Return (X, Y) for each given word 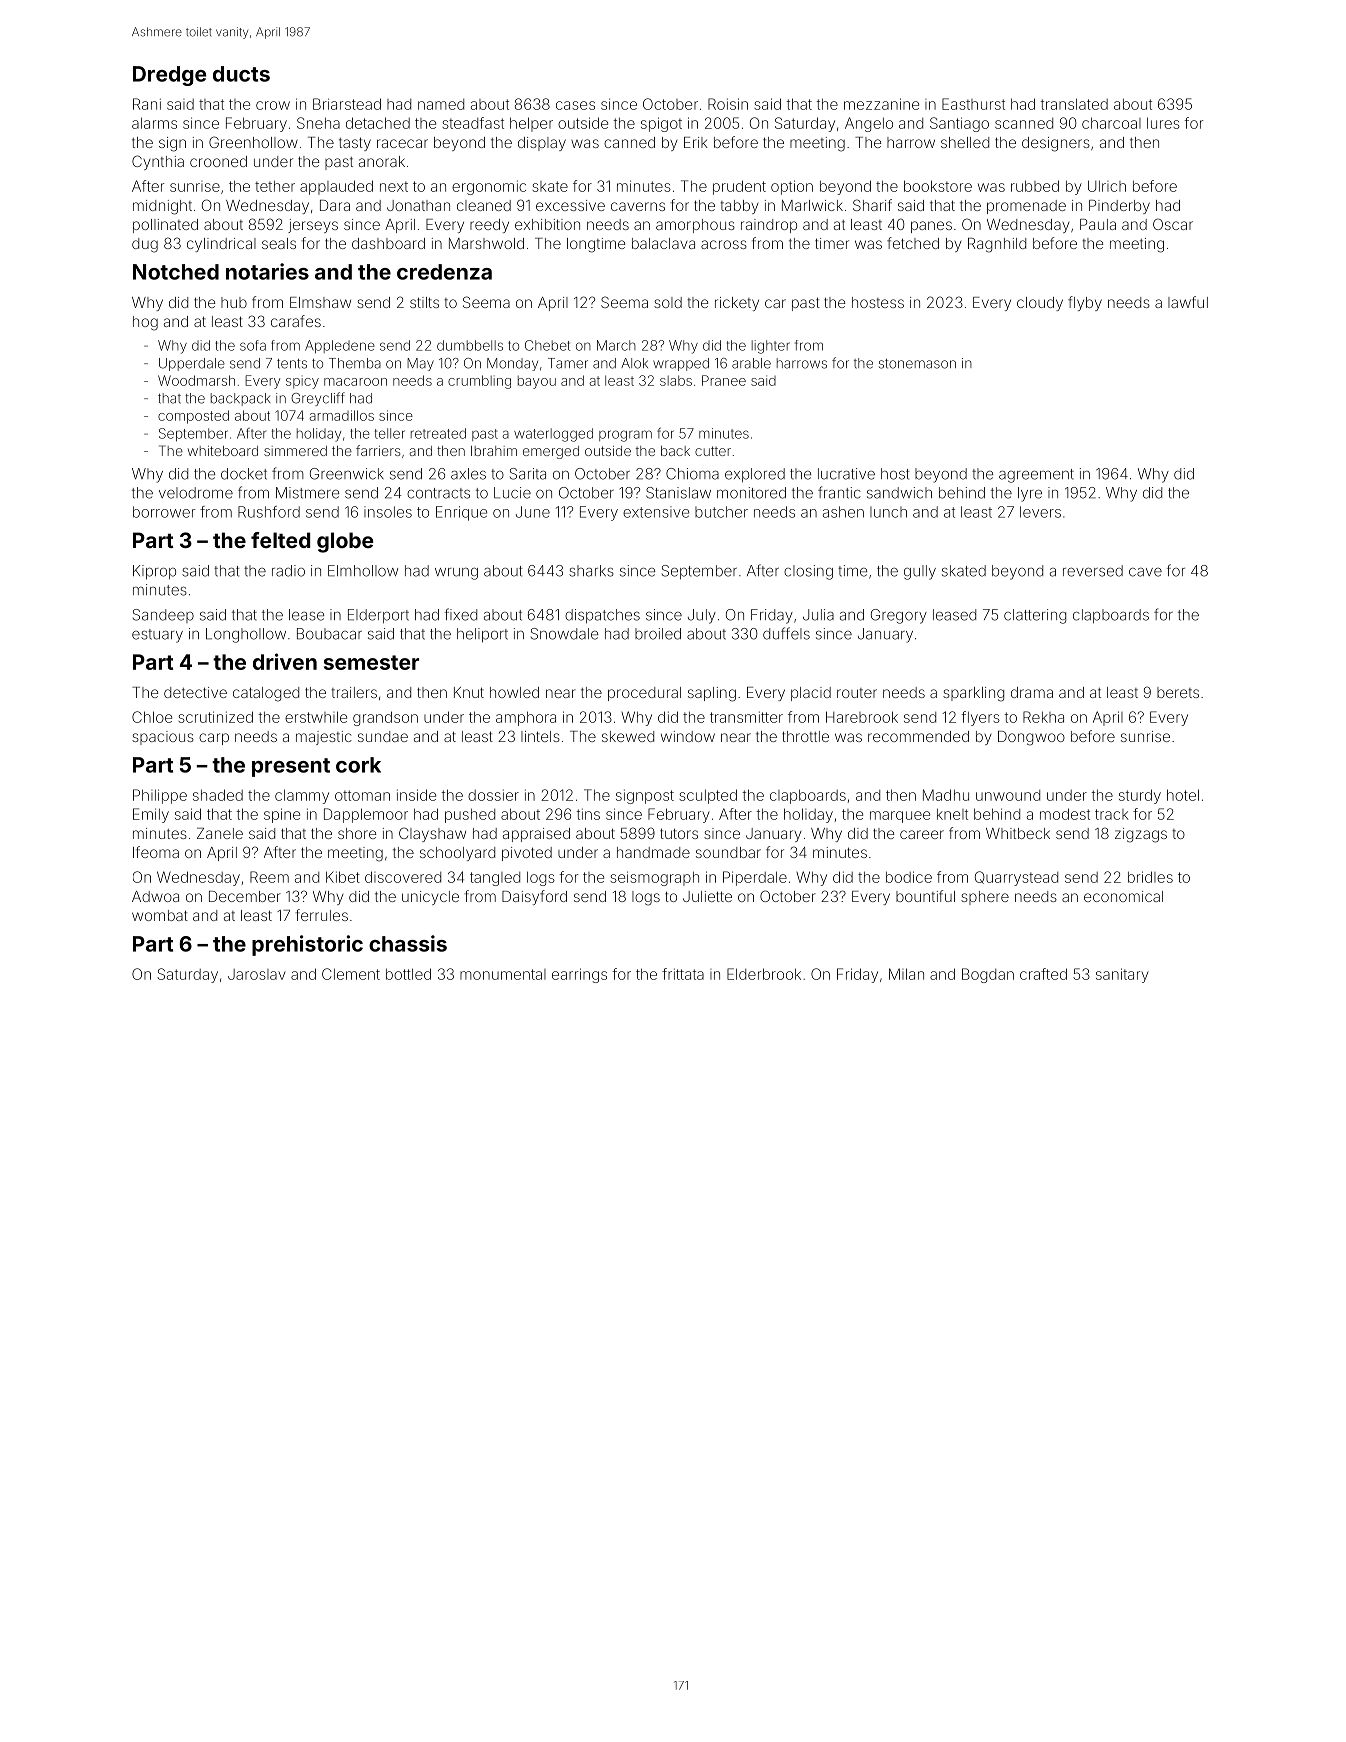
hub (234, 302)
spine (282, 815)
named (441, 104)
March (616, 345)
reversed (1093, 571)
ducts (241, 74)
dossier (493, 795)
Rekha (1043, 717)
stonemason (917, 364)
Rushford (269, 512)
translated (1074, 104)
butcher (721, 512)
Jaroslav (257, 974)
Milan (906, 974)
